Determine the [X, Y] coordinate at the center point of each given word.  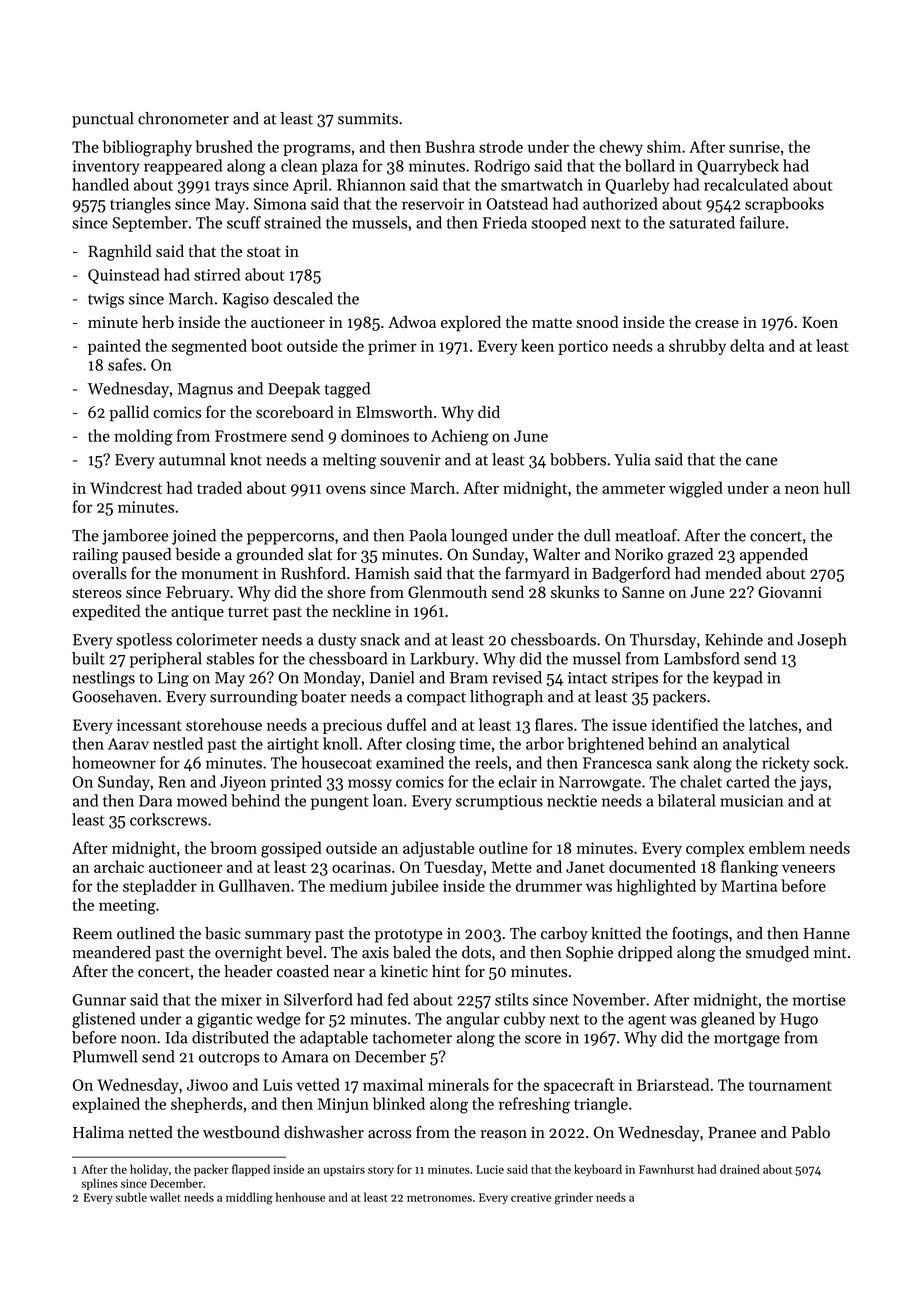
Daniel [392, 677]
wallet [165, 1197]
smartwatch [542, 184]
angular [473, 1020]
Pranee [732, 1133]
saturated [702, 222]
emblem [777, 847]
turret [248, 612]
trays [232, 187]
